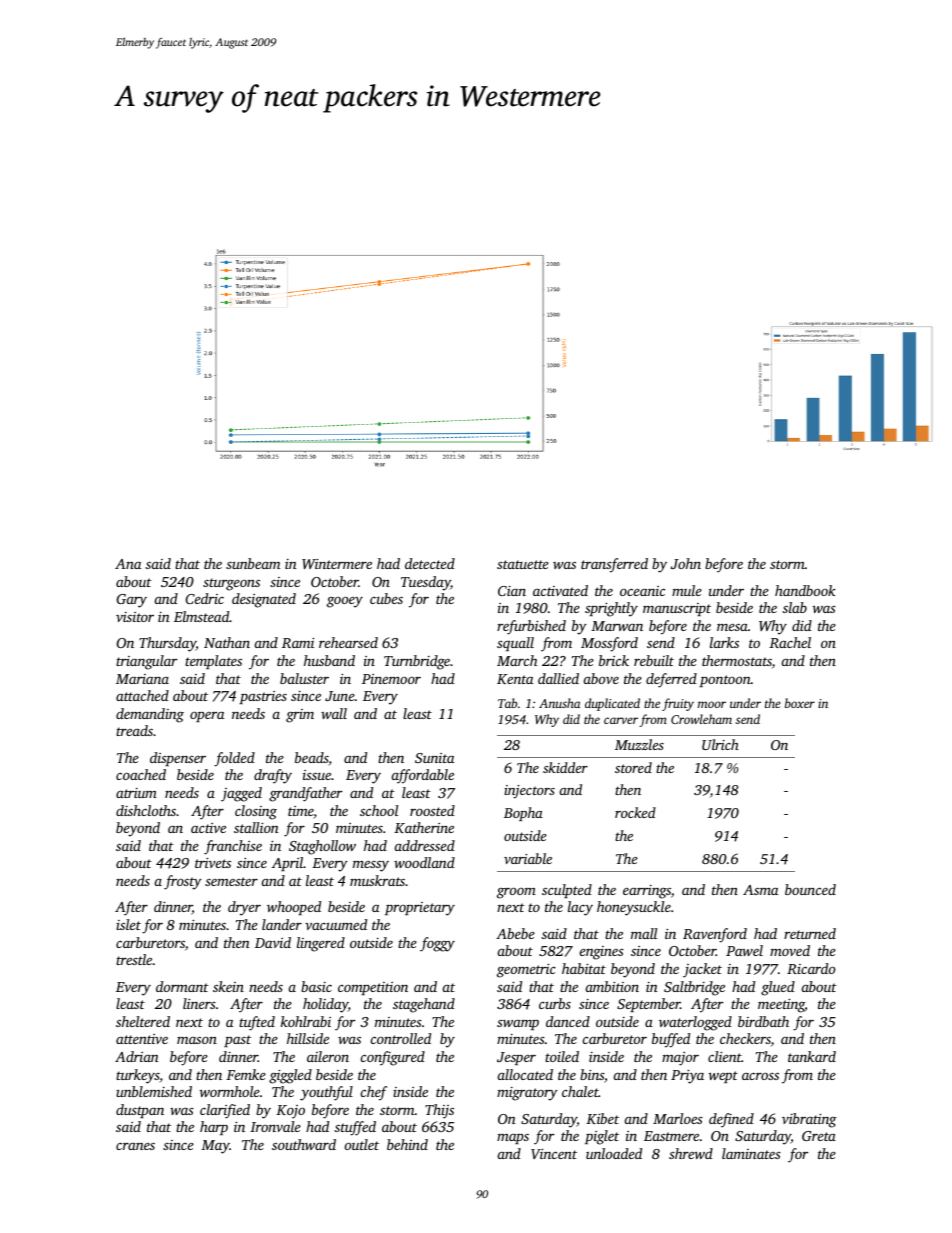  Describe the element at coordinates (778, 988) in the page. I see `glued` at that location.
